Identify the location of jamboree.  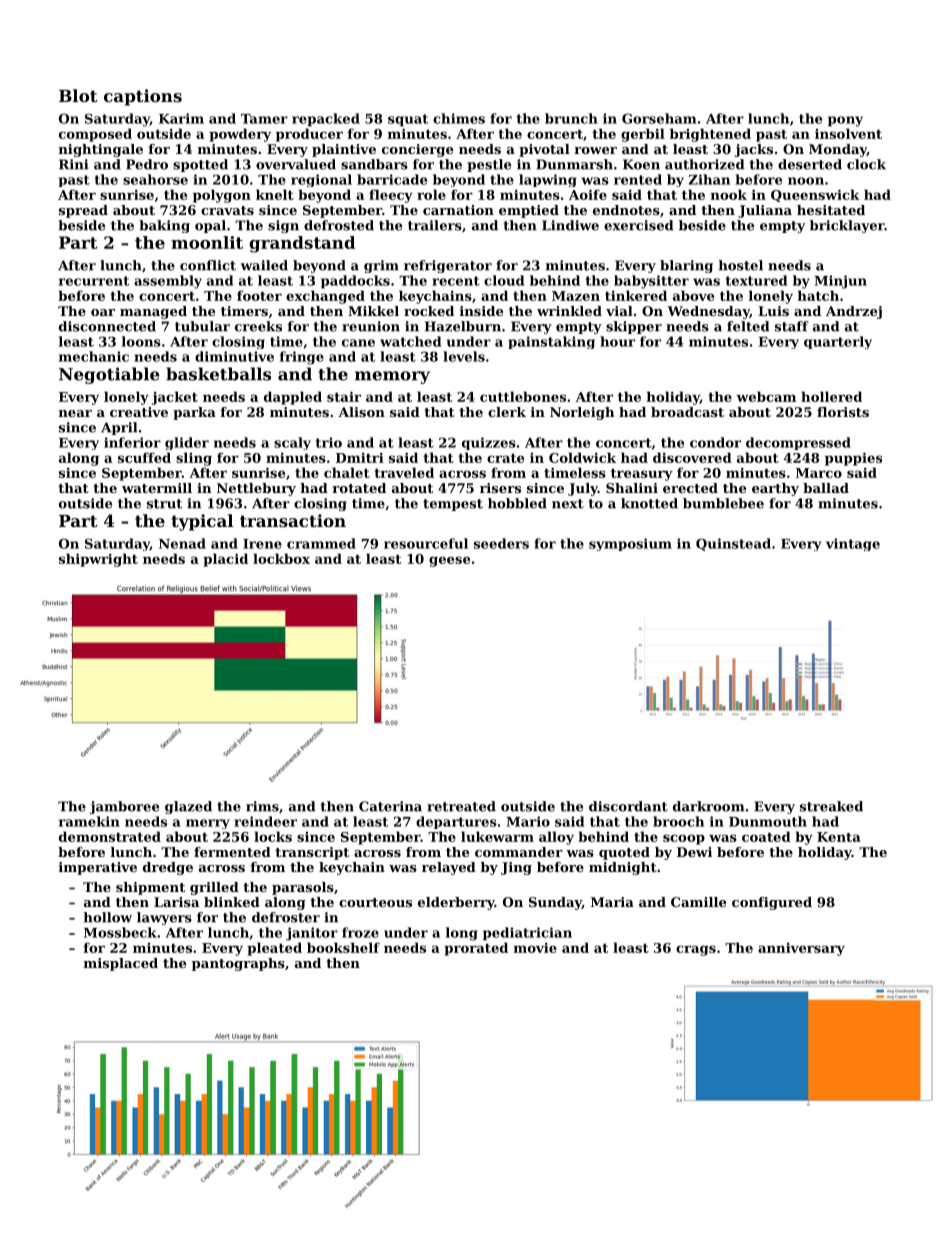
(124, 807).
